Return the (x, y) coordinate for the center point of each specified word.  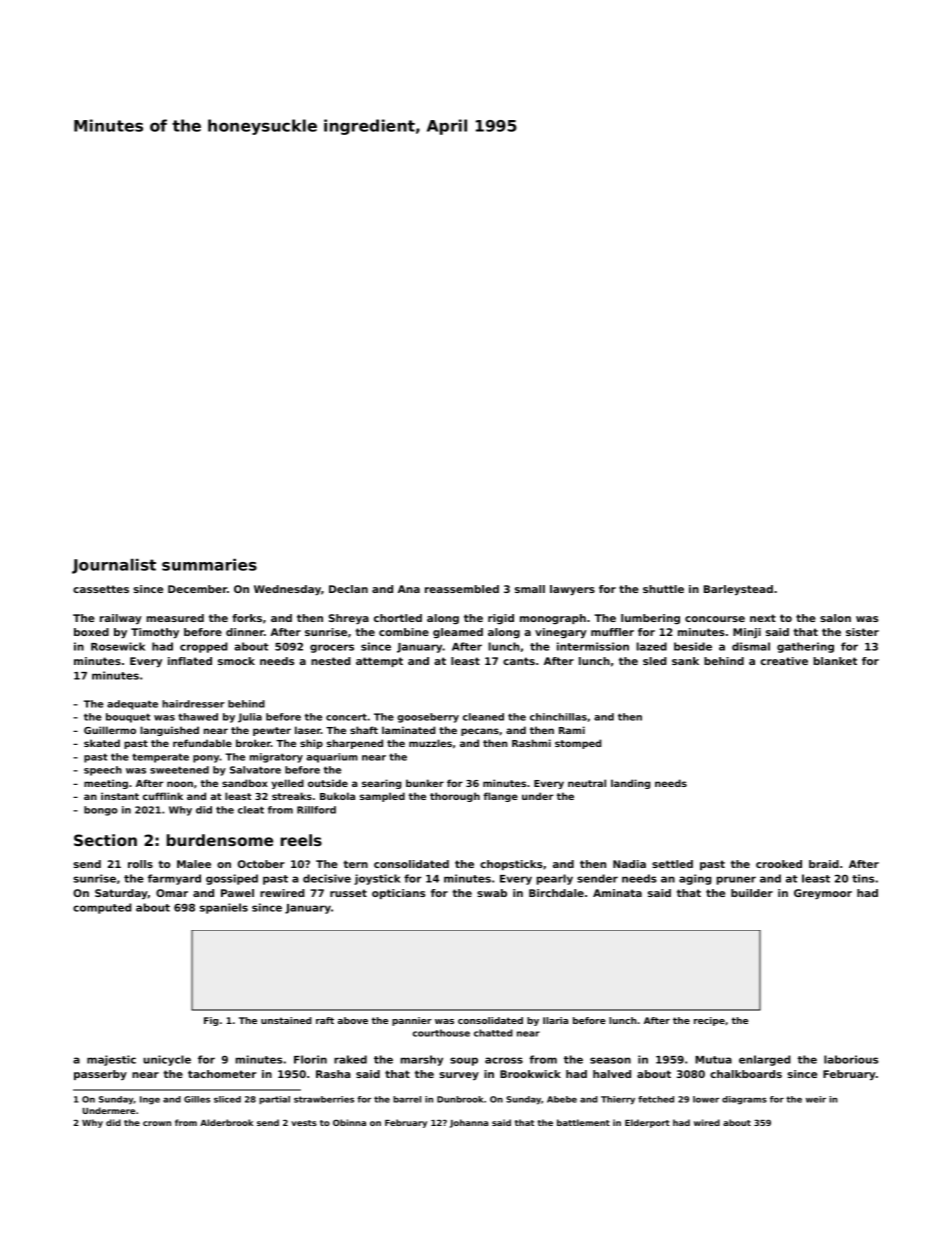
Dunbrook (460, 1099)
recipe (709, 1021)
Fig (211, 1021)
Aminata (617, 893)
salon (835, 618)
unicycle (167, 1060)
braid (824, 864)
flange (500, 797)
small (530, 589)
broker (253, 743)
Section (105, 840)
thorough (455, 797)
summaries (209, 565)
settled (672, 864)
